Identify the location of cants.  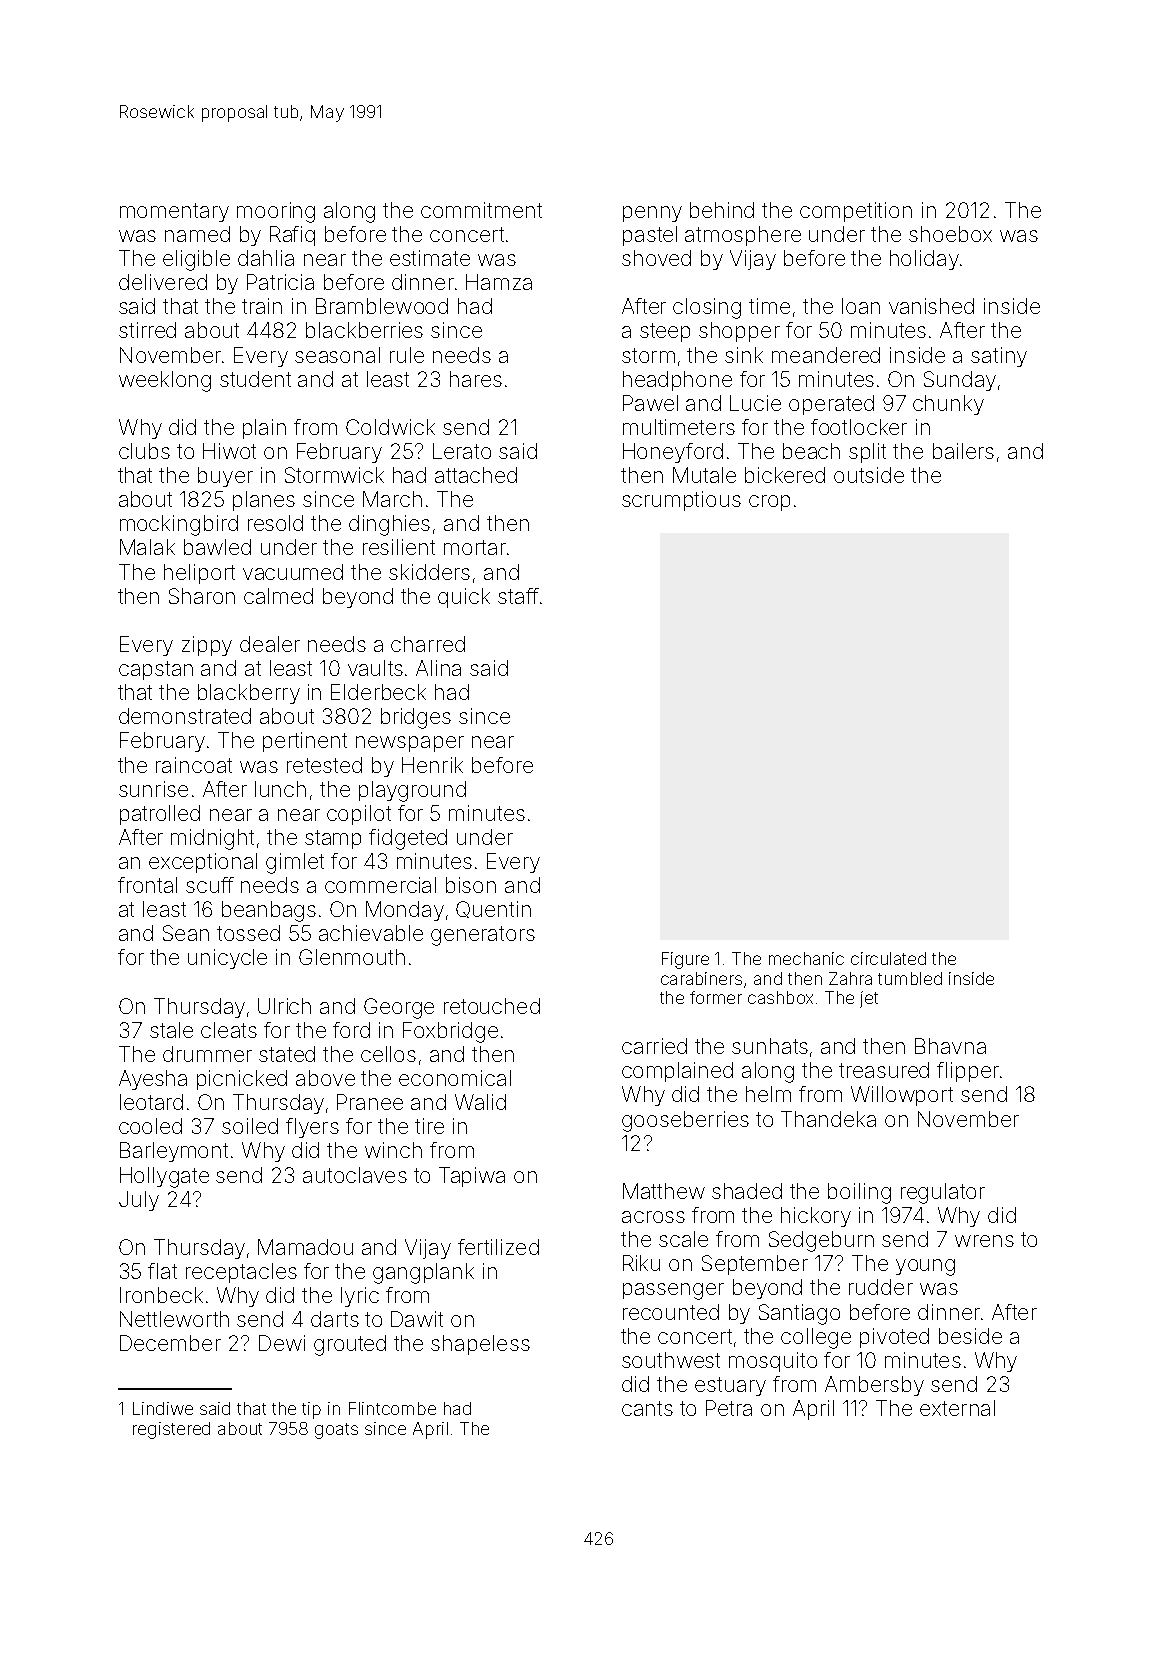
(647, 1408).
